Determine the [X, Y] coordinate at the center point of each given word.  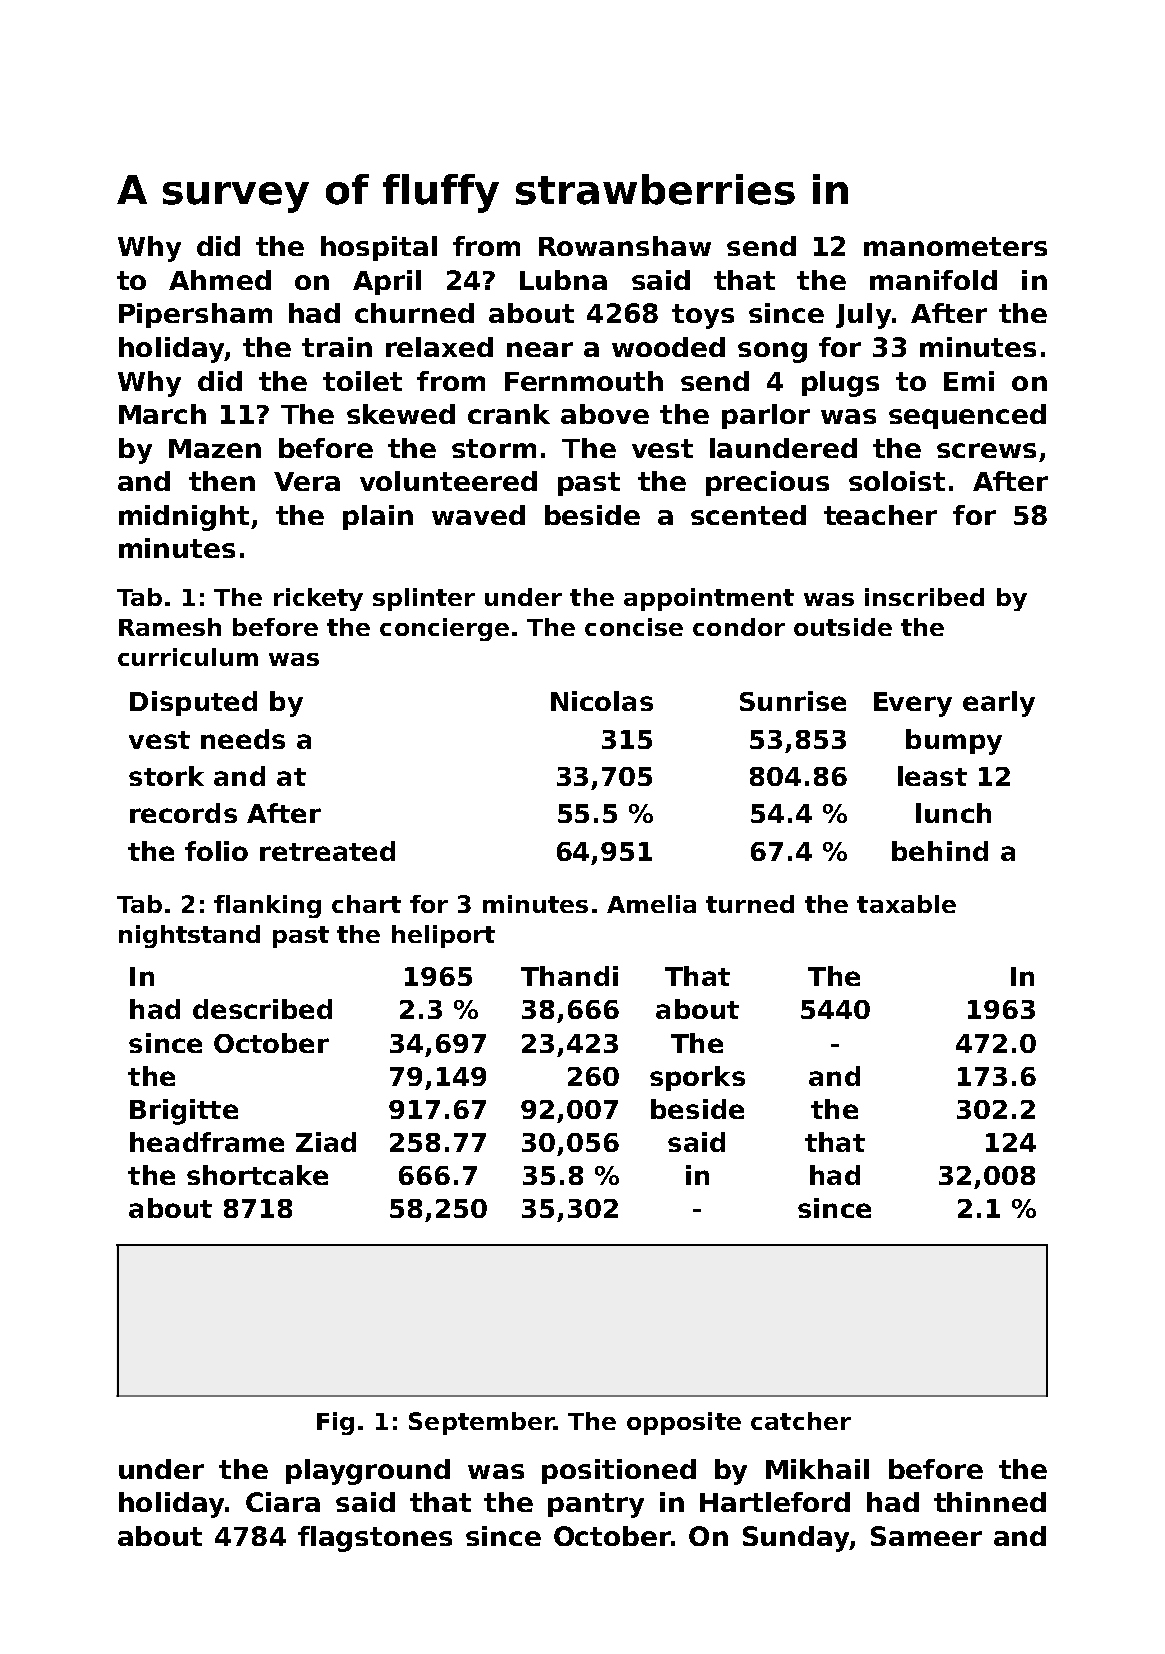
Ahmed [220, 280]
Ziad [326, 1142]
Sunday [796, 1539]
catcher [801, 1421]
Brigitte [184, 1112]
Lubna [563, 280]
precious [767, 483]
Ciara [283, 1502]
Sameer [926, 1536]
